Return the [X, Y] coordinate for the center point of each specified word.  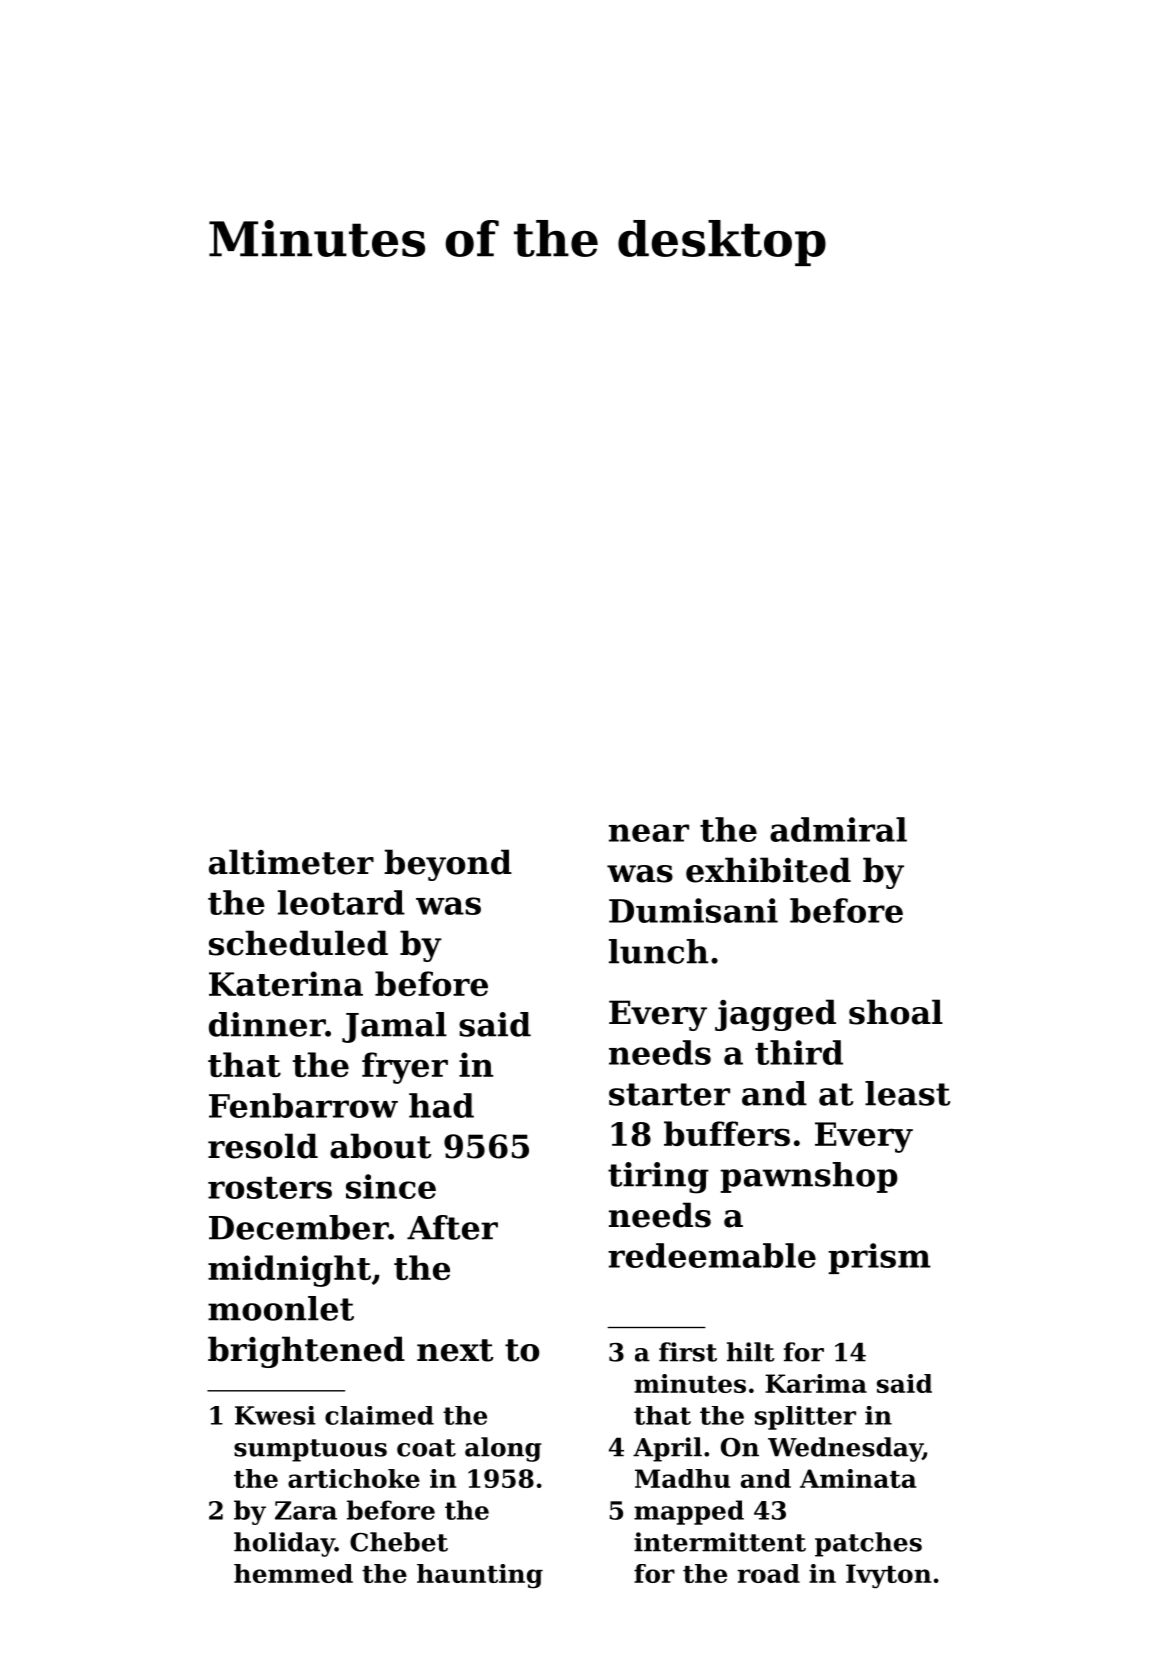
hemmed [293, 1573]
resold [263, 1146]
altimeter [291, 862]
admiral [838, 829]
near [649, 833]
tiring [658, 1178]
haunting [480, 1576]
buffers [727, 1133]
